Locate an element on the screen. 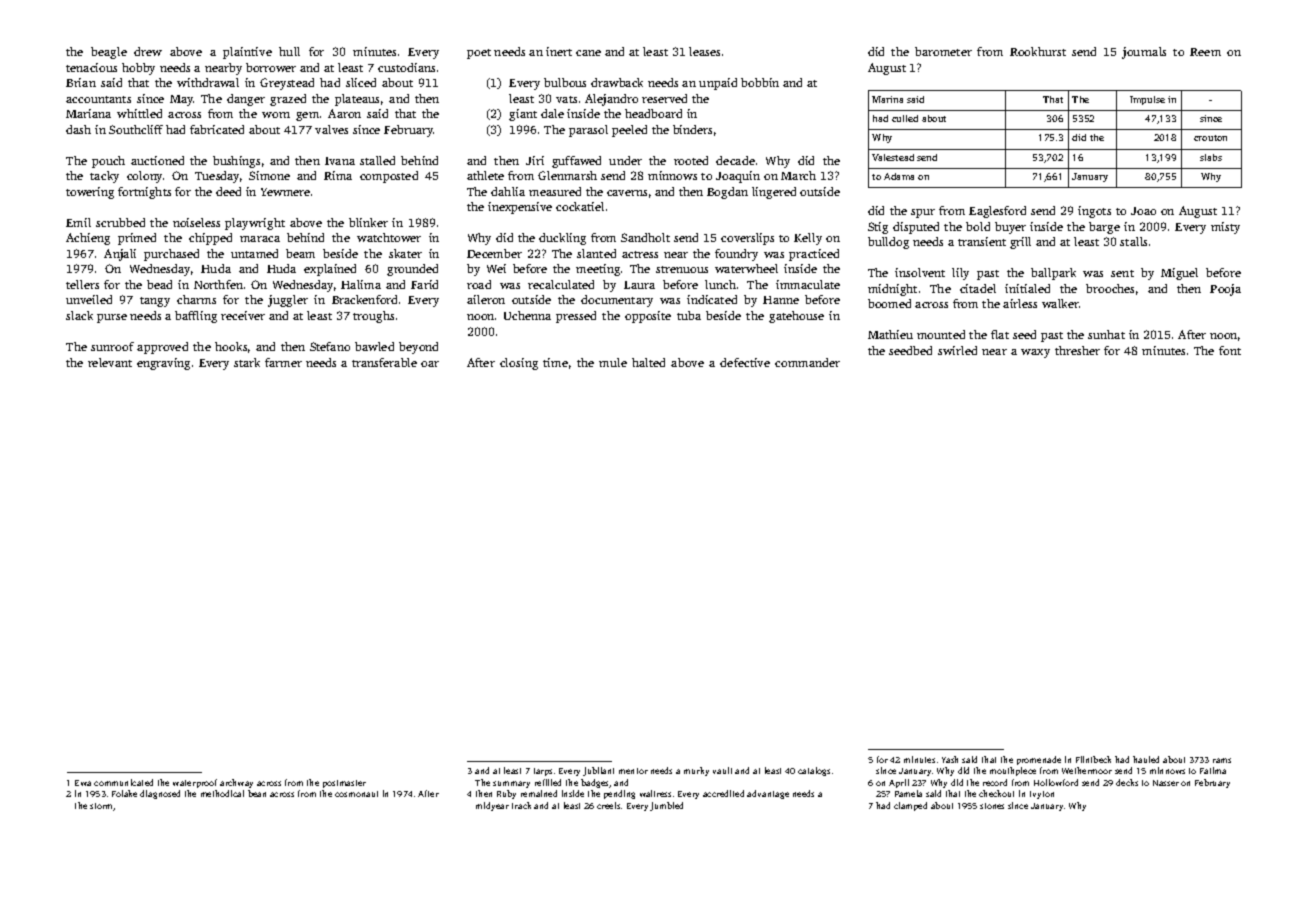  engraving is located at coordinates (163, 364).
